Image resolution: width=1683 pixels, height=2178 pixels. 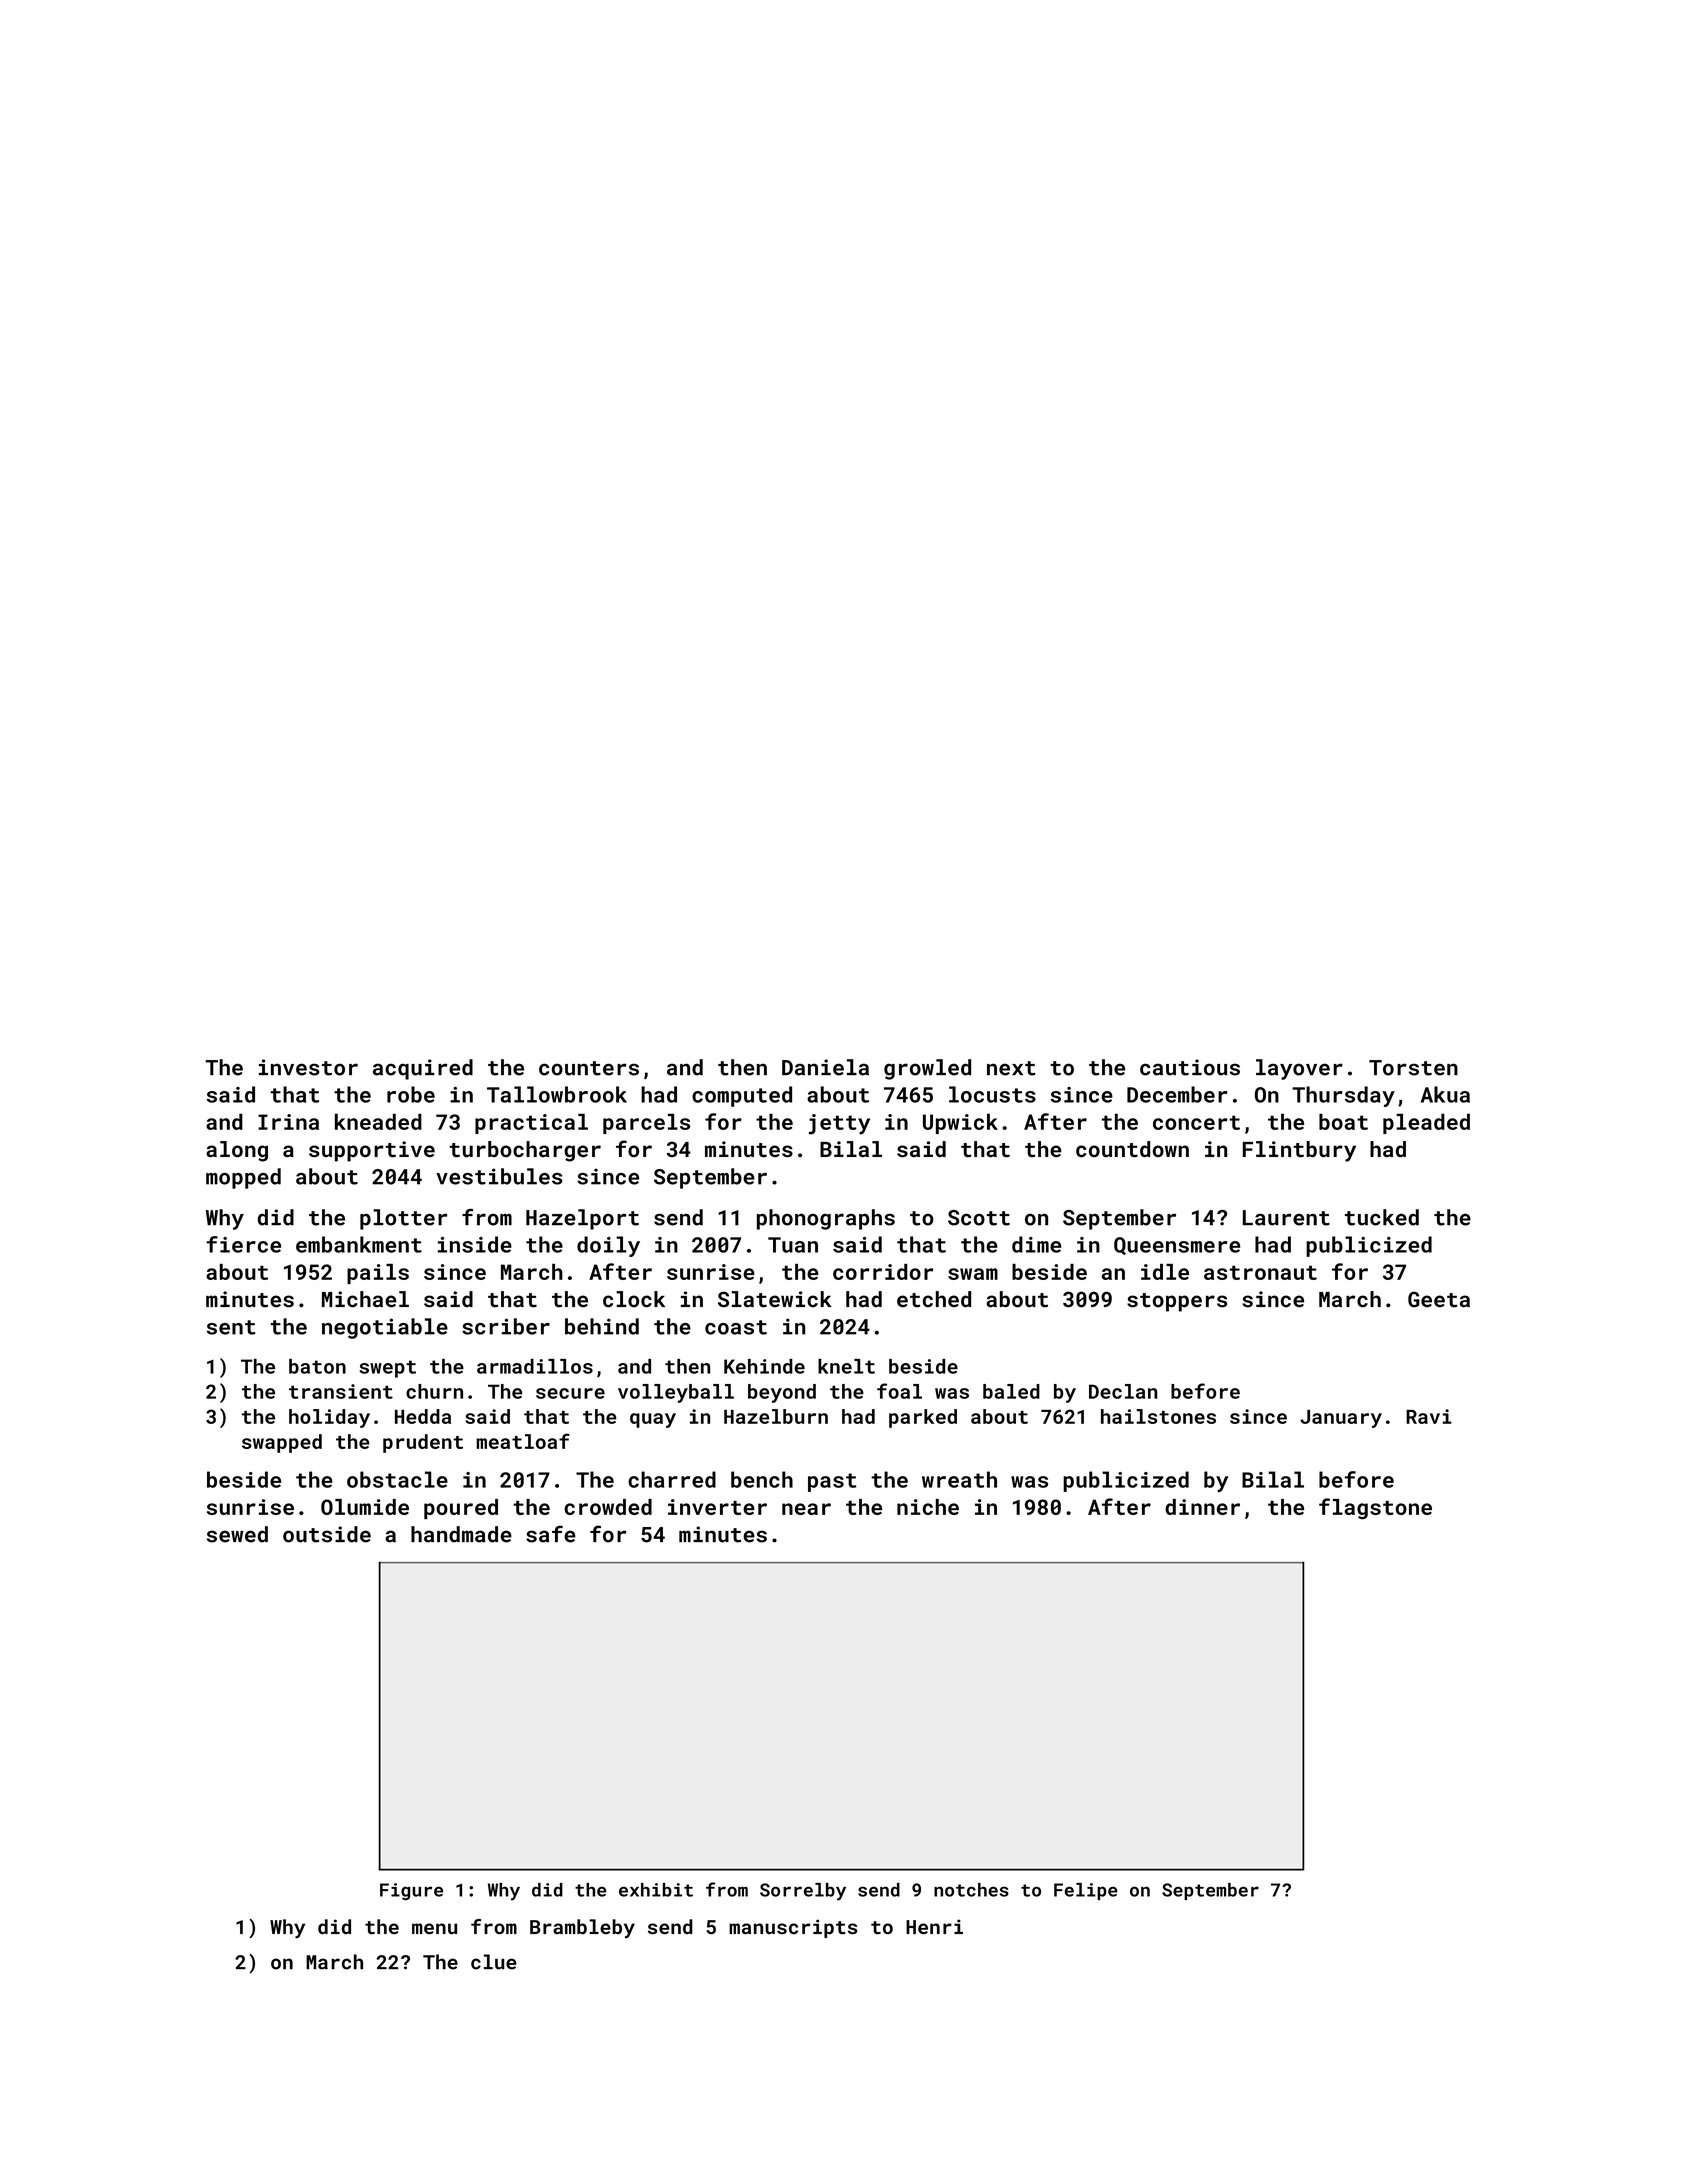 What do you see at coordinates (832, 1482) in the screenshot?
I see `past` at bounding box center [832, 1482].
